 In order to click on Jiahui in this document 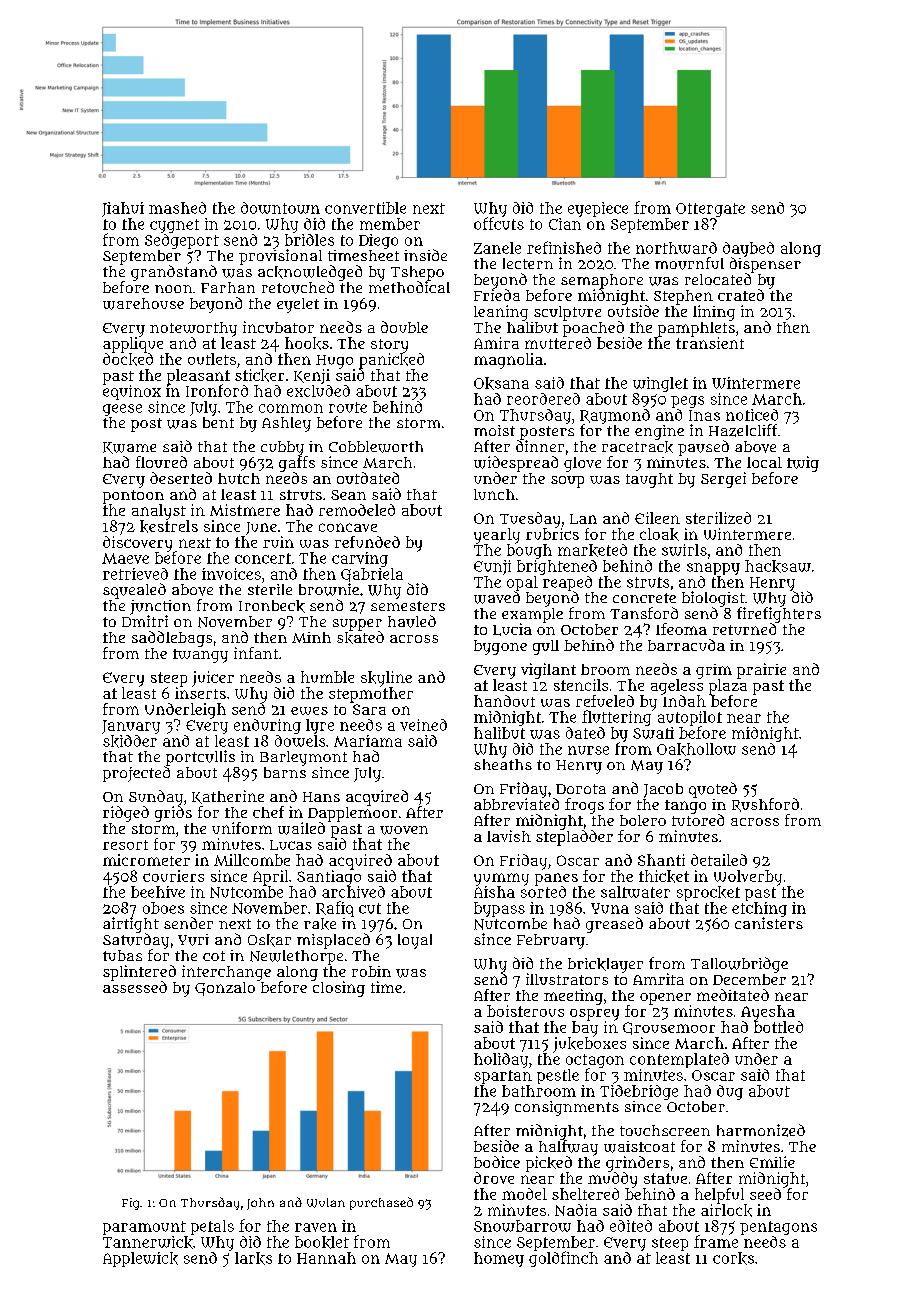, I will do `click(123, 209)`.
